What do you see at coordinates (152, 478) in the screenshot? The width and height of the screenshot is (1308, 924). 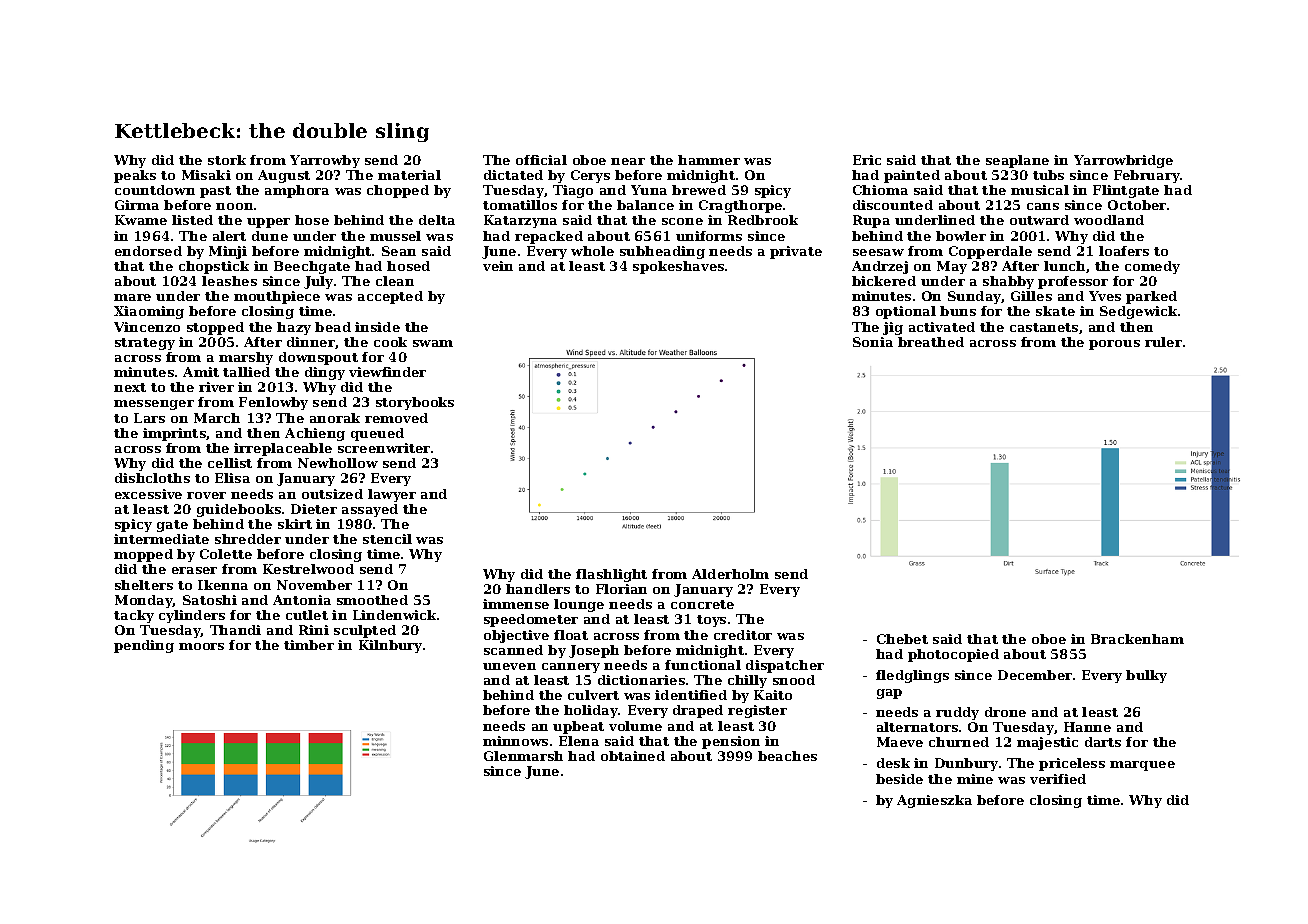 I see `dishcloths` at bounding box center [152, 478].
